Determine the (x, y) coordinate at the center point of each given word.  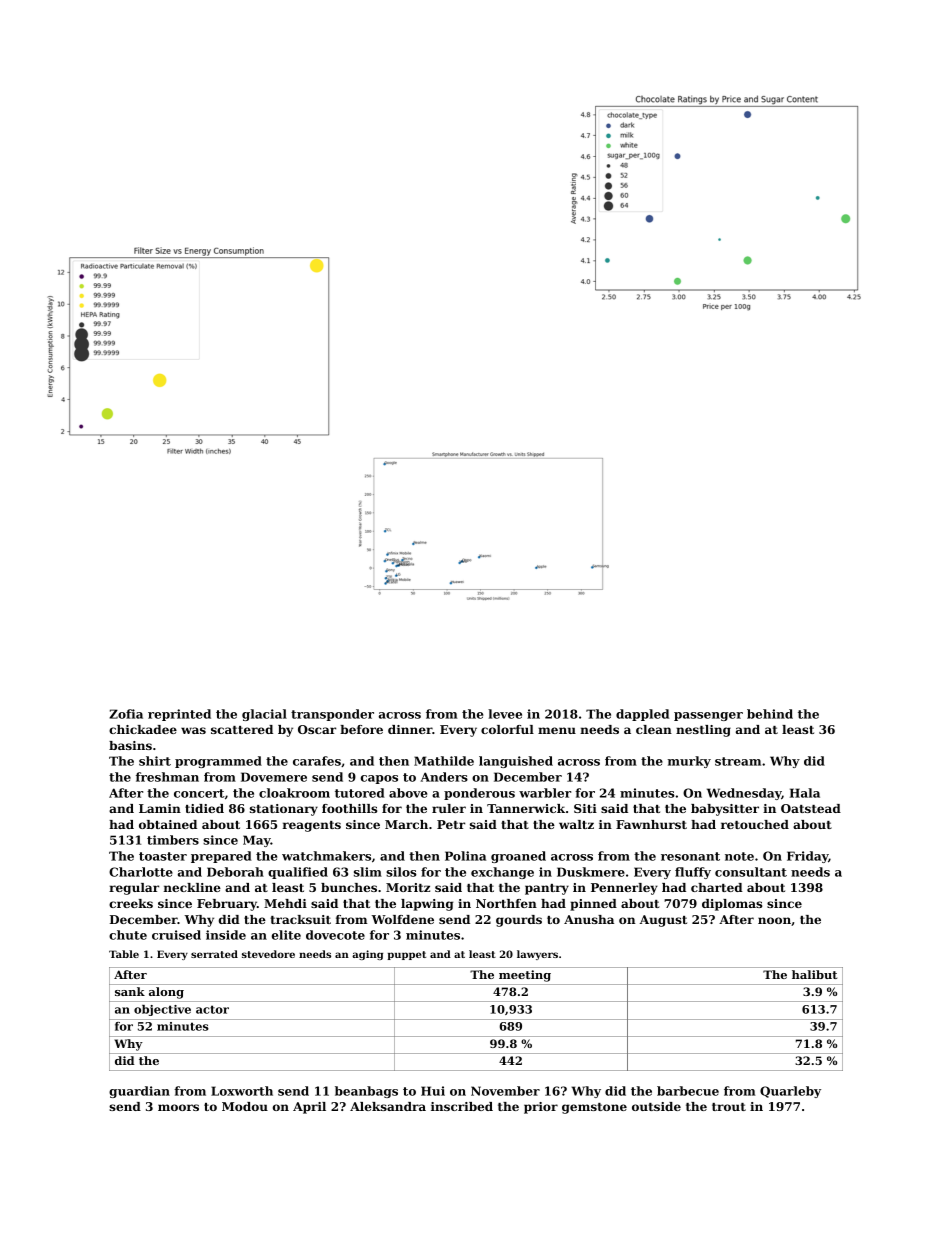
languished (516, 762)
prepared (221, 857)
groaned (518, 857)
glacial (264, 715)
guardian (139, 1092)
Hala (805, 793)
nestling (703, 731)
